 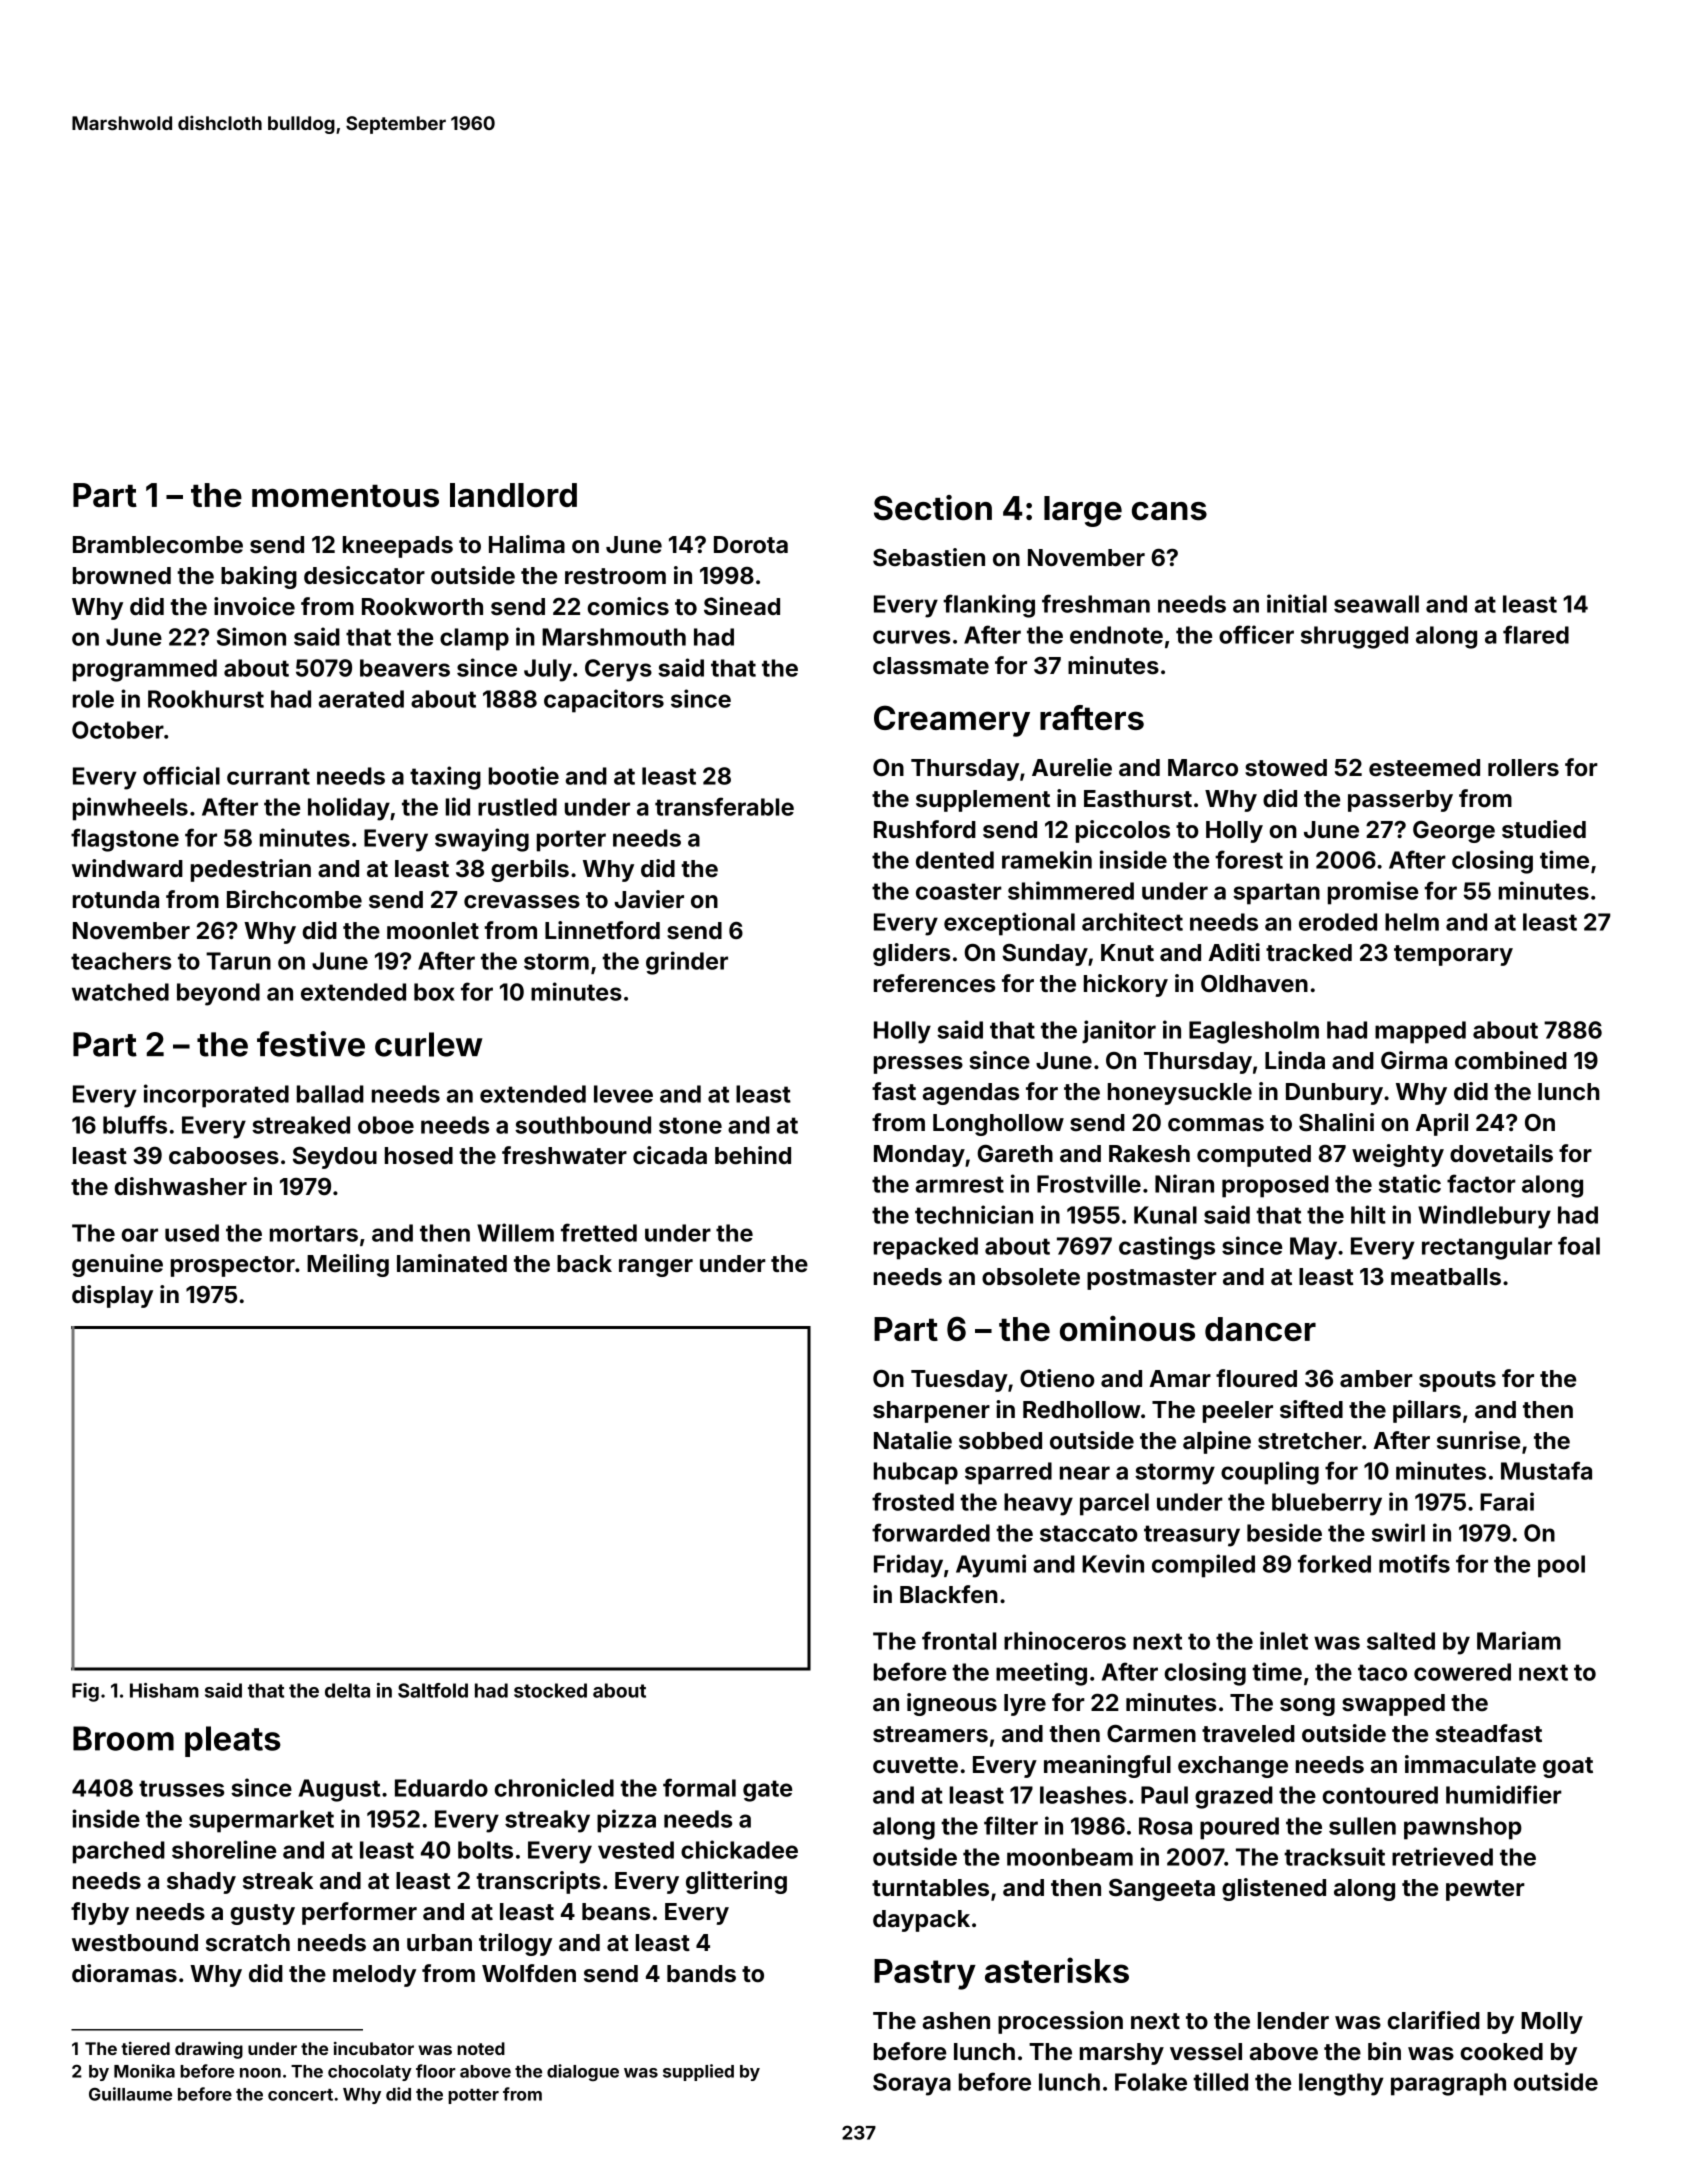 What do you see at coordinates (550, 1690) in the page?
I see `stocked` at bounding box center [550, 1690].
